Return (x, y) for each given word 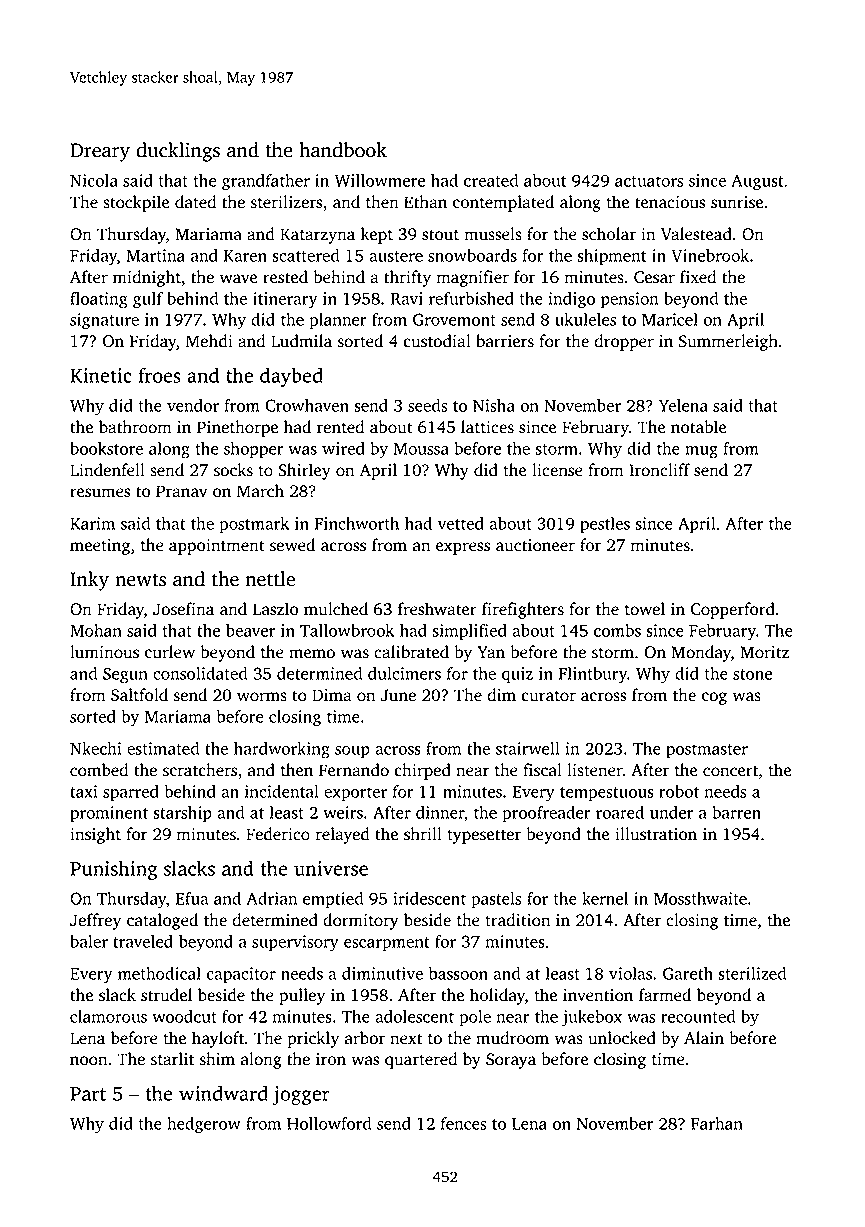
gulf (148, 300)
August (757, 182)
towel (645, 609)
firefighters (523, 610)
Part (88, 1094)
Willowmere (380, 180)
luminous (104, 652)
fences (463, 1123)
